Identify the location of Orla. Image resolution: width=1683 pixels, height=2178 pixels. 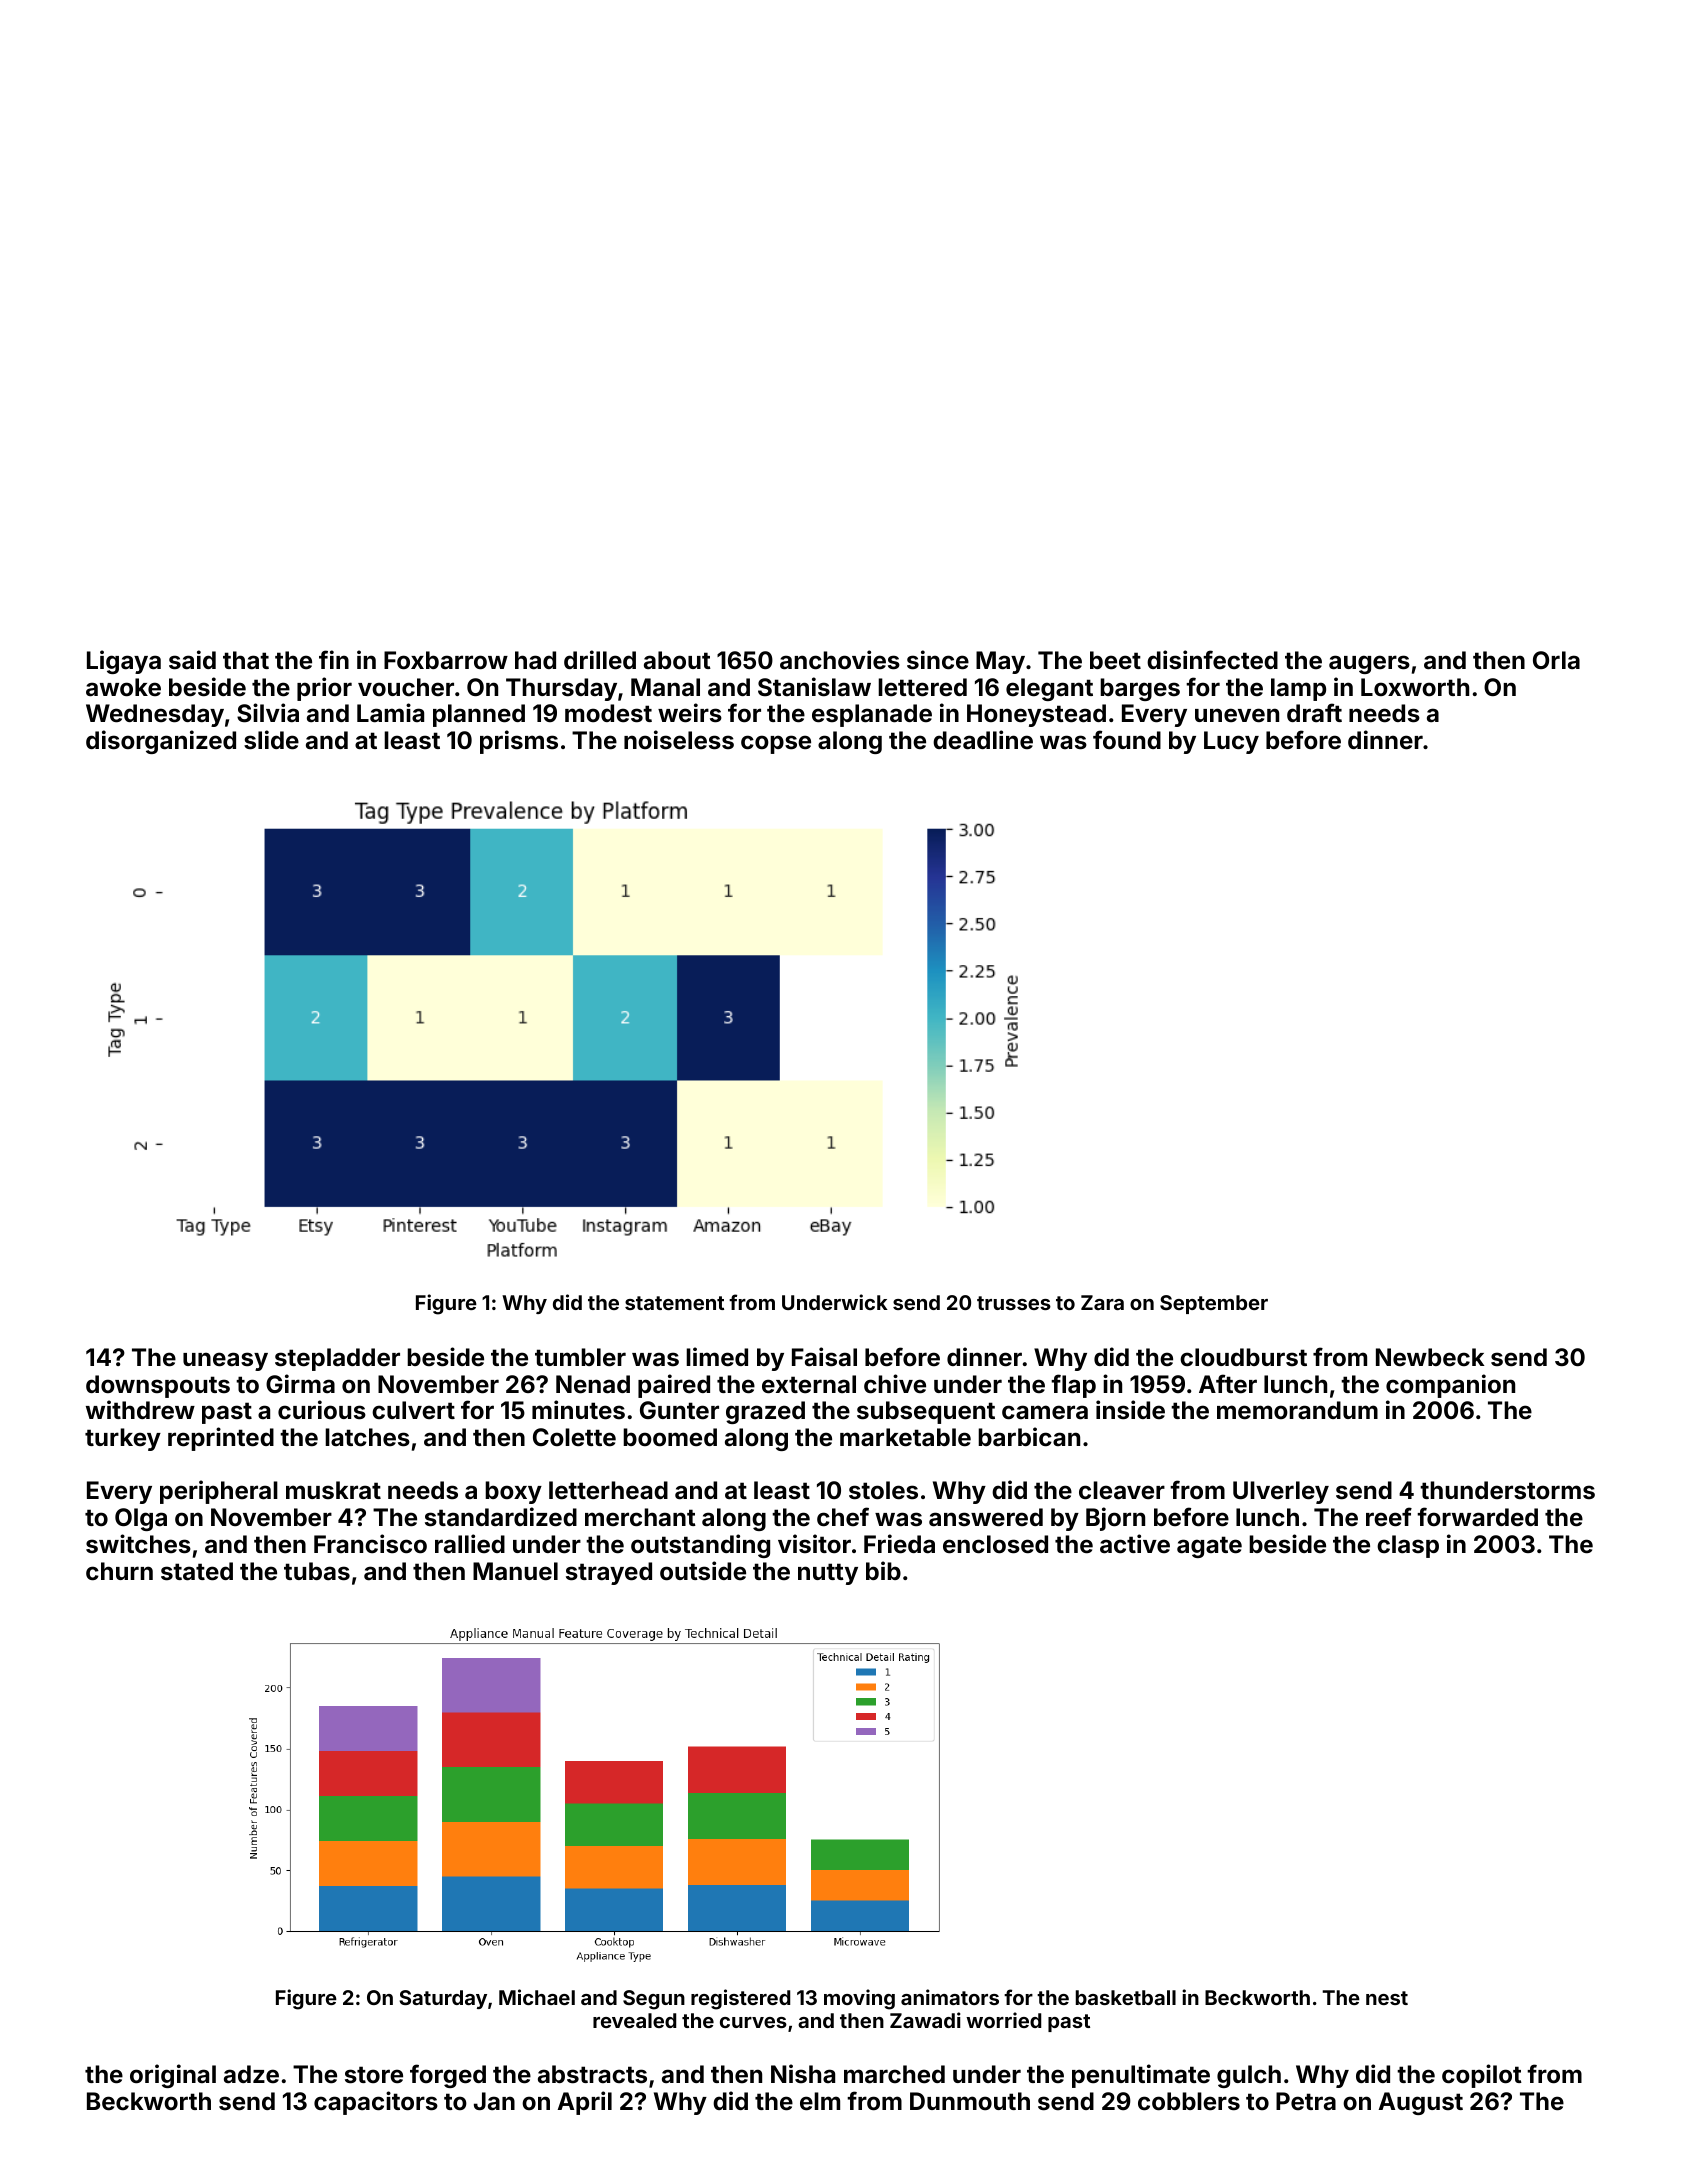
(1556, 660).
